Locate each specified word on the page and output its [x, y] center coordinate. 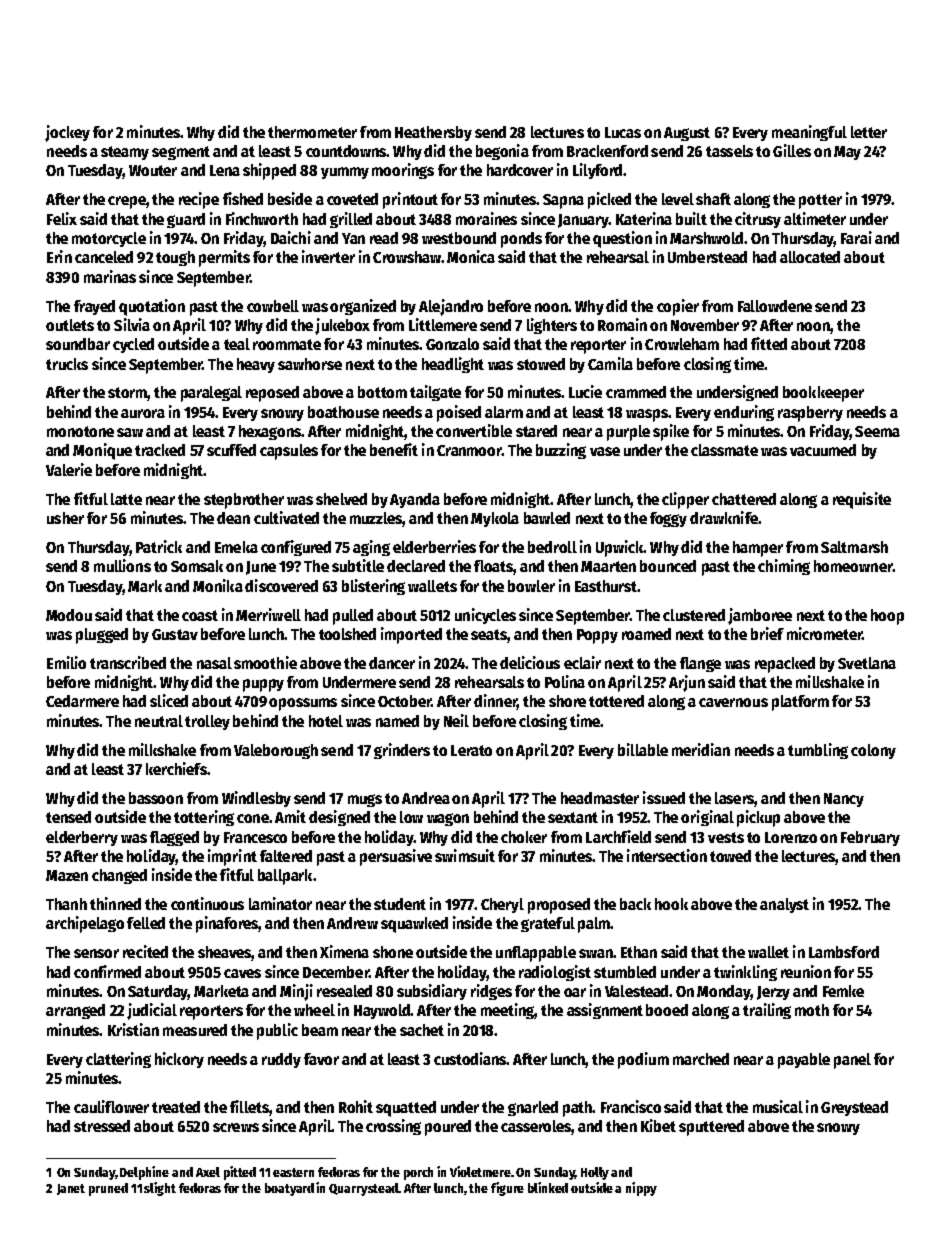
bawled [547, 518]
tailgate [435, 393]
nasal [214, 663]
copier [678, 307]
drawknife [724, 517]
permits [224, 258]
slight [160, 1189]
